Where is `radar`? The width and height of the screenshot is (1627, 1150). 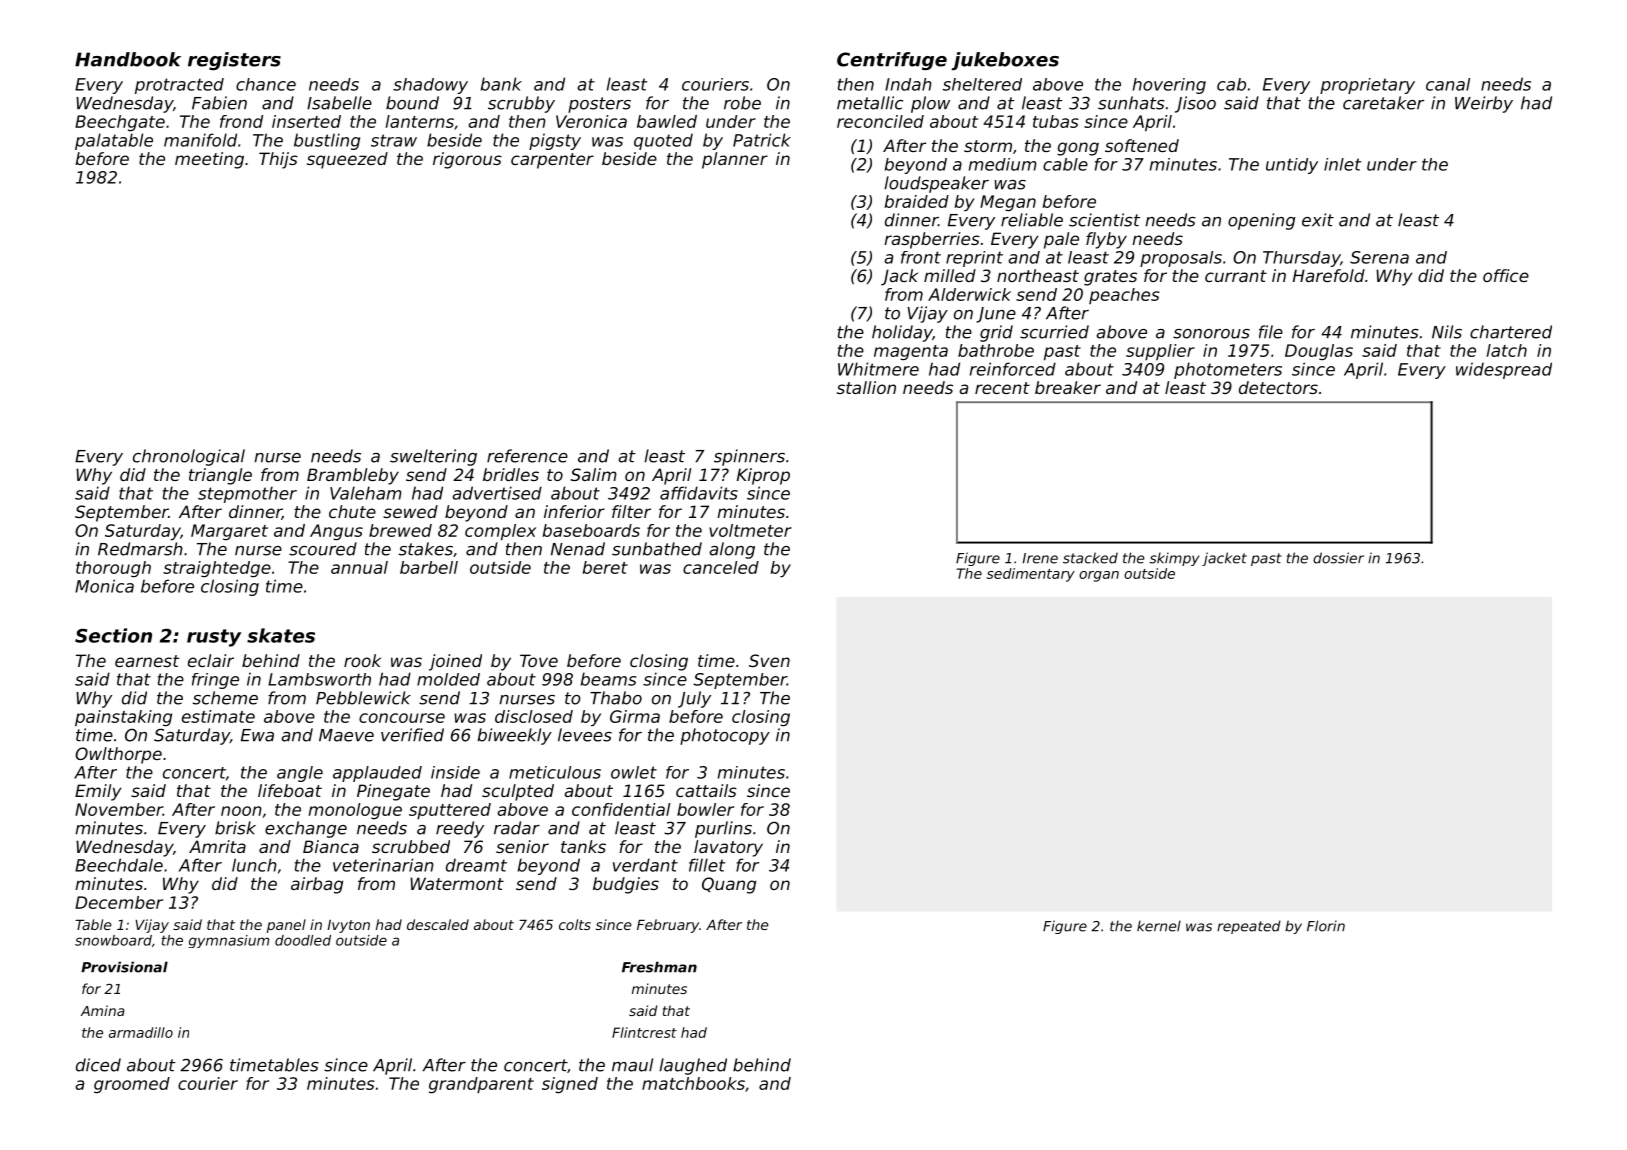 radar is located at coordinates (517, 828).
